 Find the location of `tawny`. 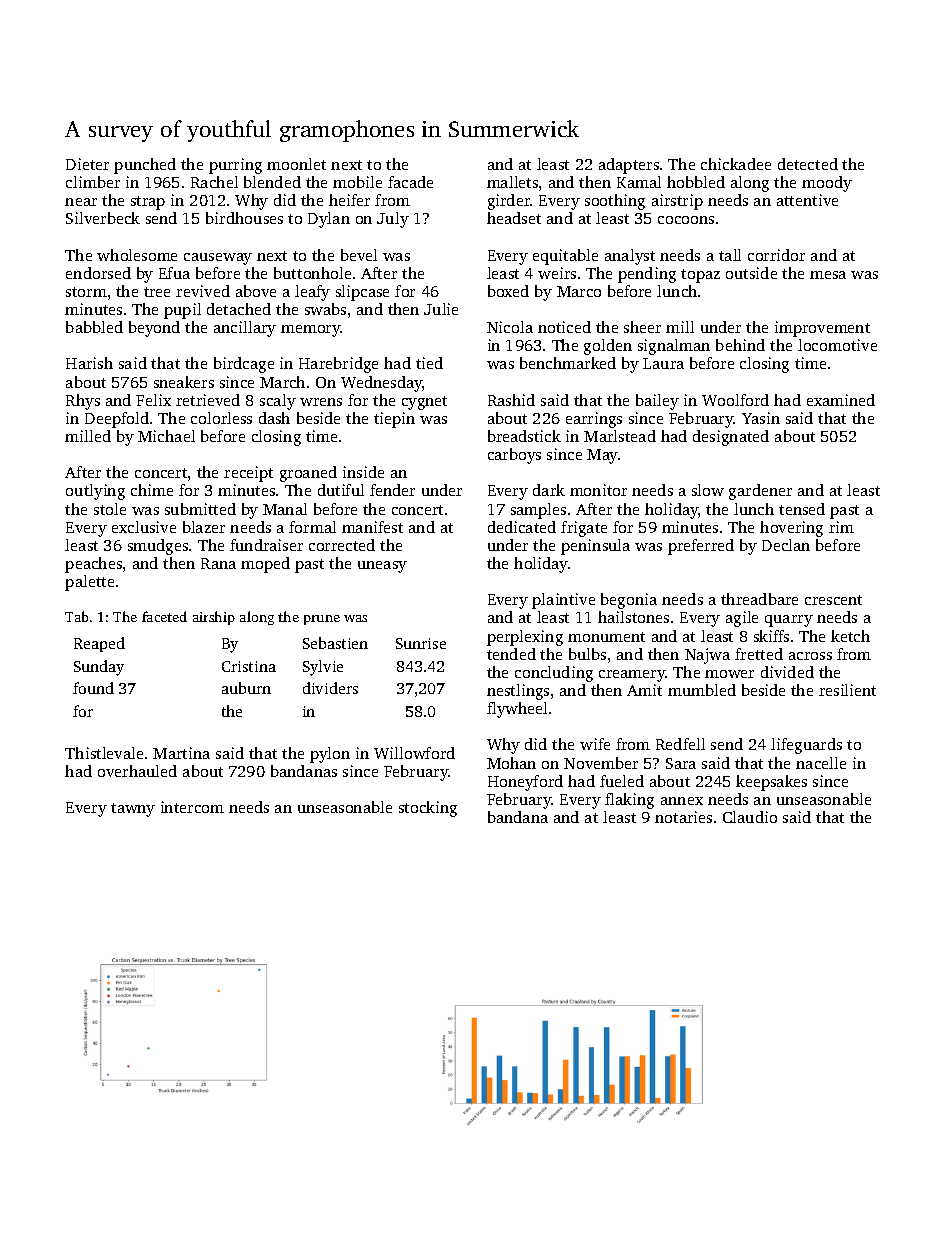

tawny is located at coordinates (133, 810).
